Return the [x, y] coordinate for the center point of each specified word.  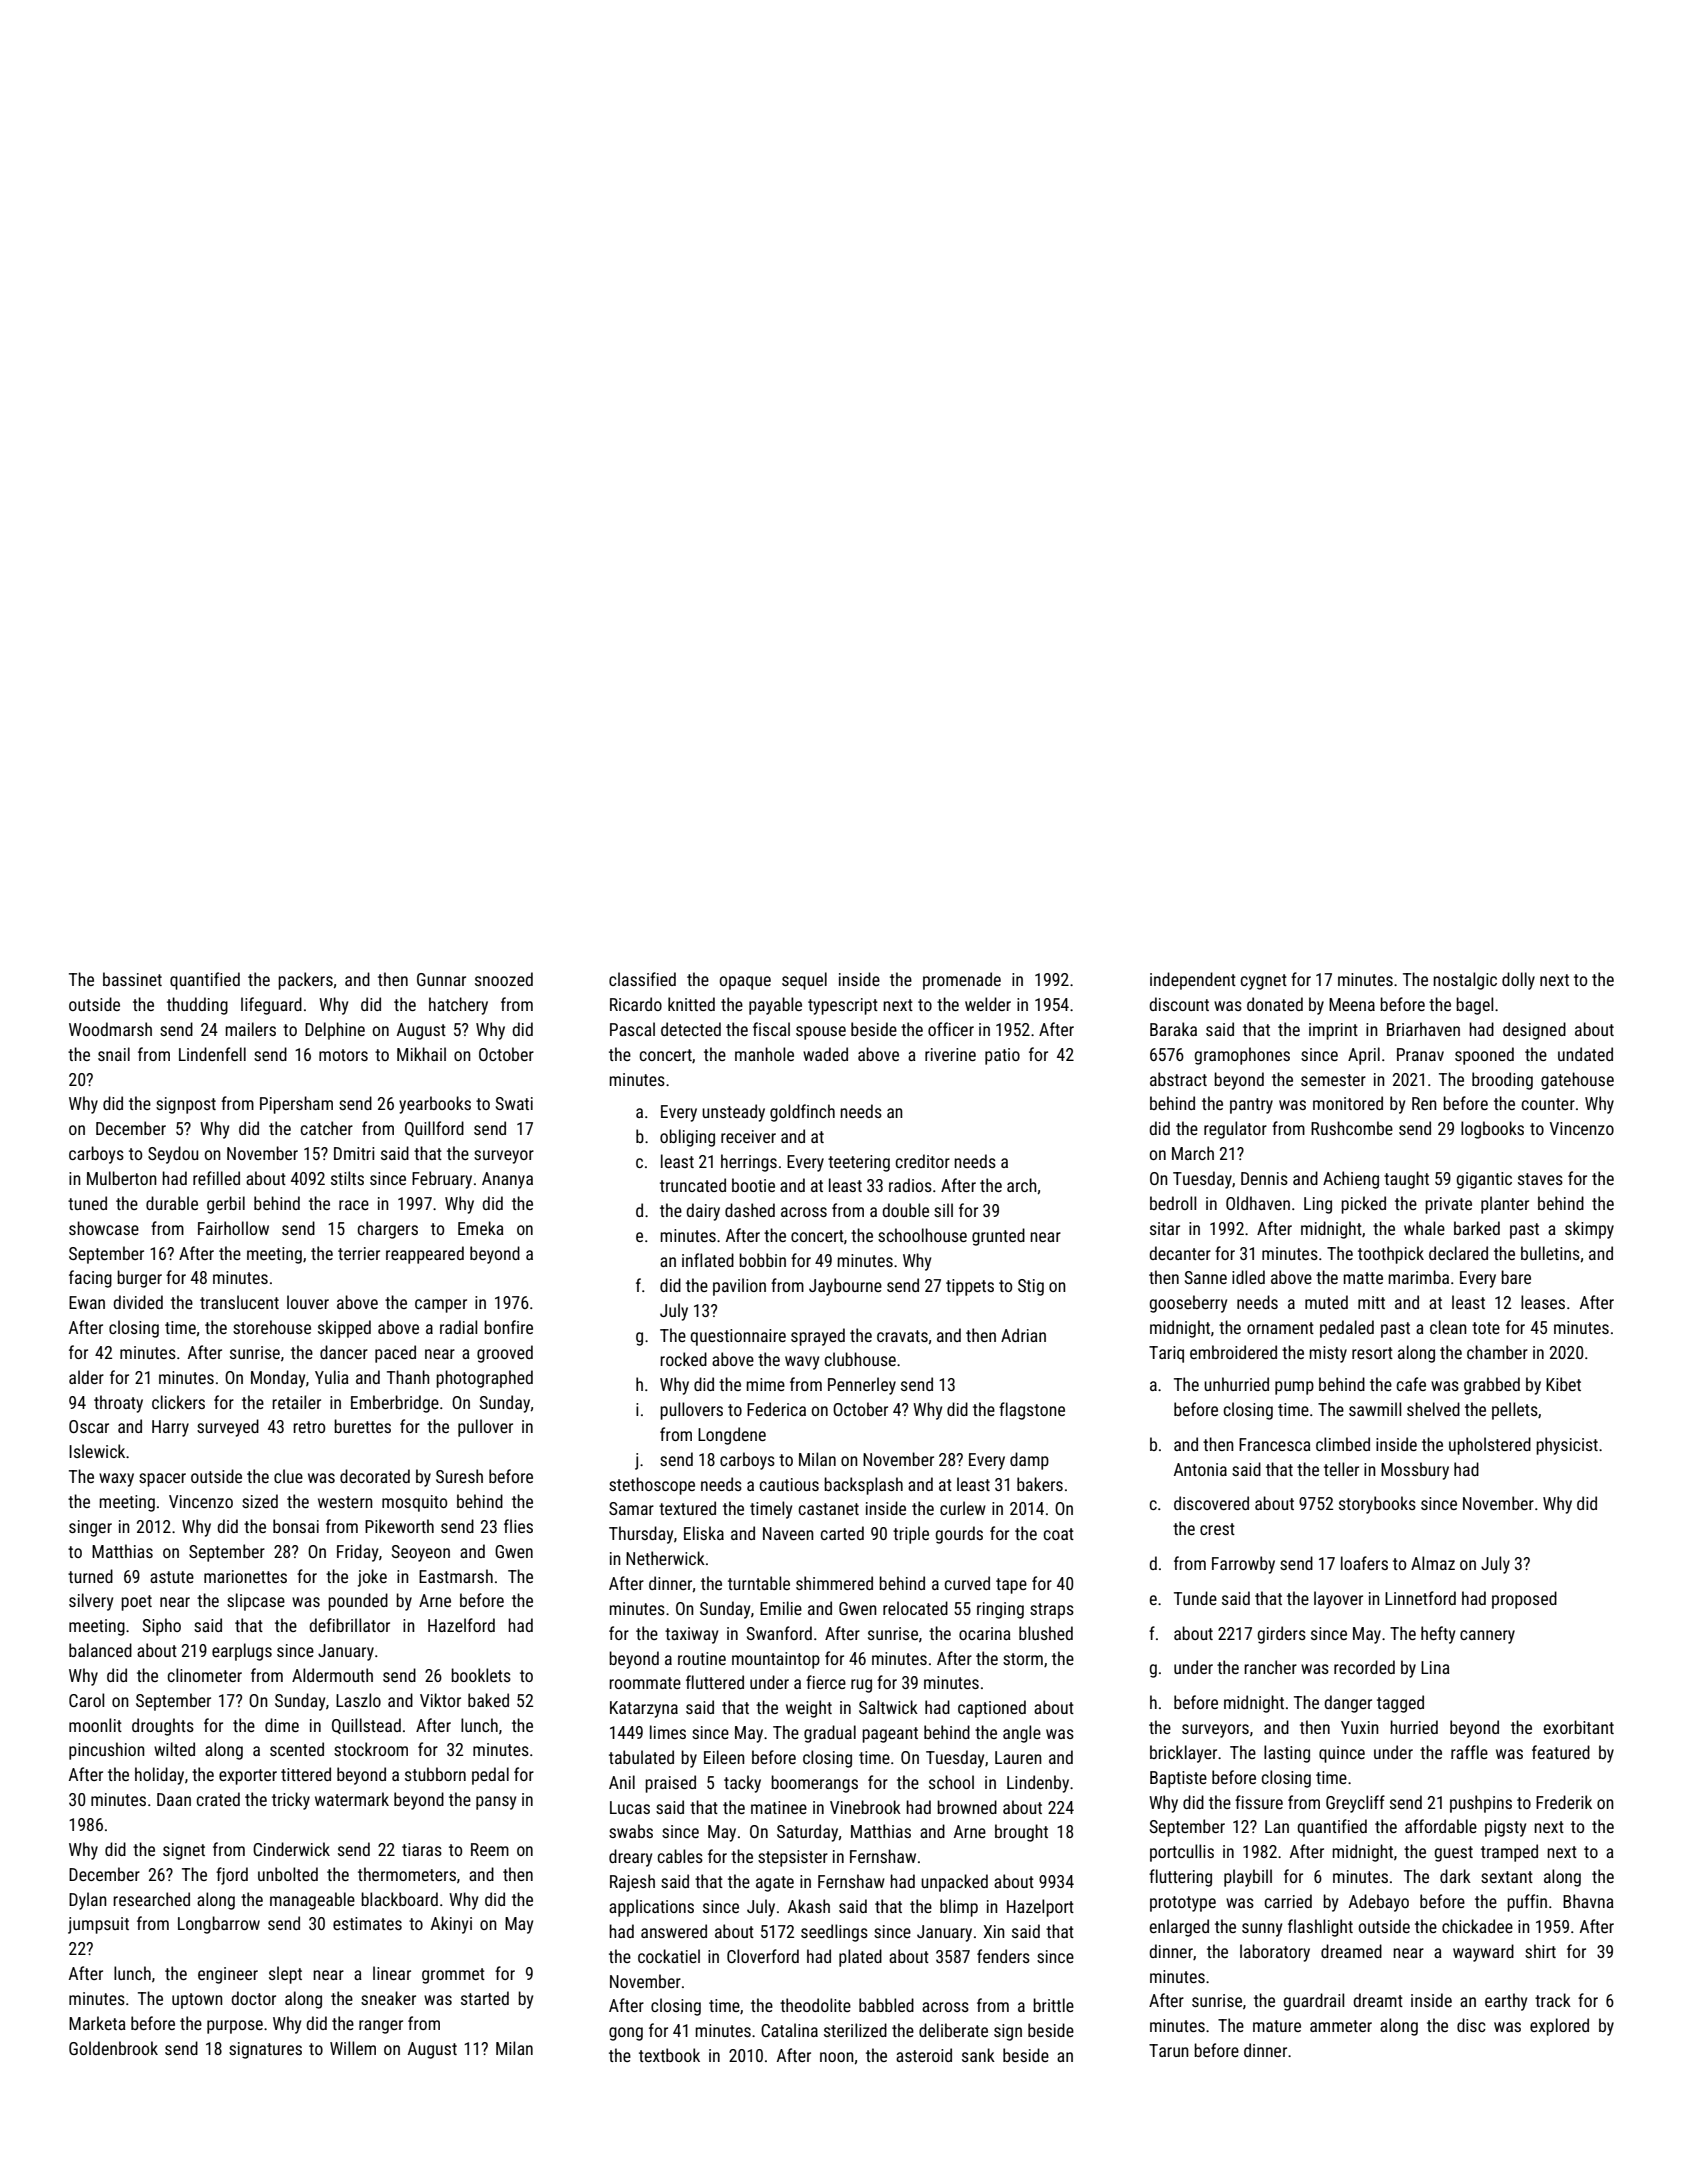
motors [343, 1055]
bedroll [1173, 1203]
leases [1543, 1302]
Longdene [732, 1436]
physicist [1567, 1446]
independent [1193, 981]
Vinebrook [865, 1807]
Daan [174, 1799]
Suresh [459, 1476]
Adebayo [1379, 1903]
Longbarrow [219, 1925]
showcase [104, 1228]
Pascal [632, 1029]
